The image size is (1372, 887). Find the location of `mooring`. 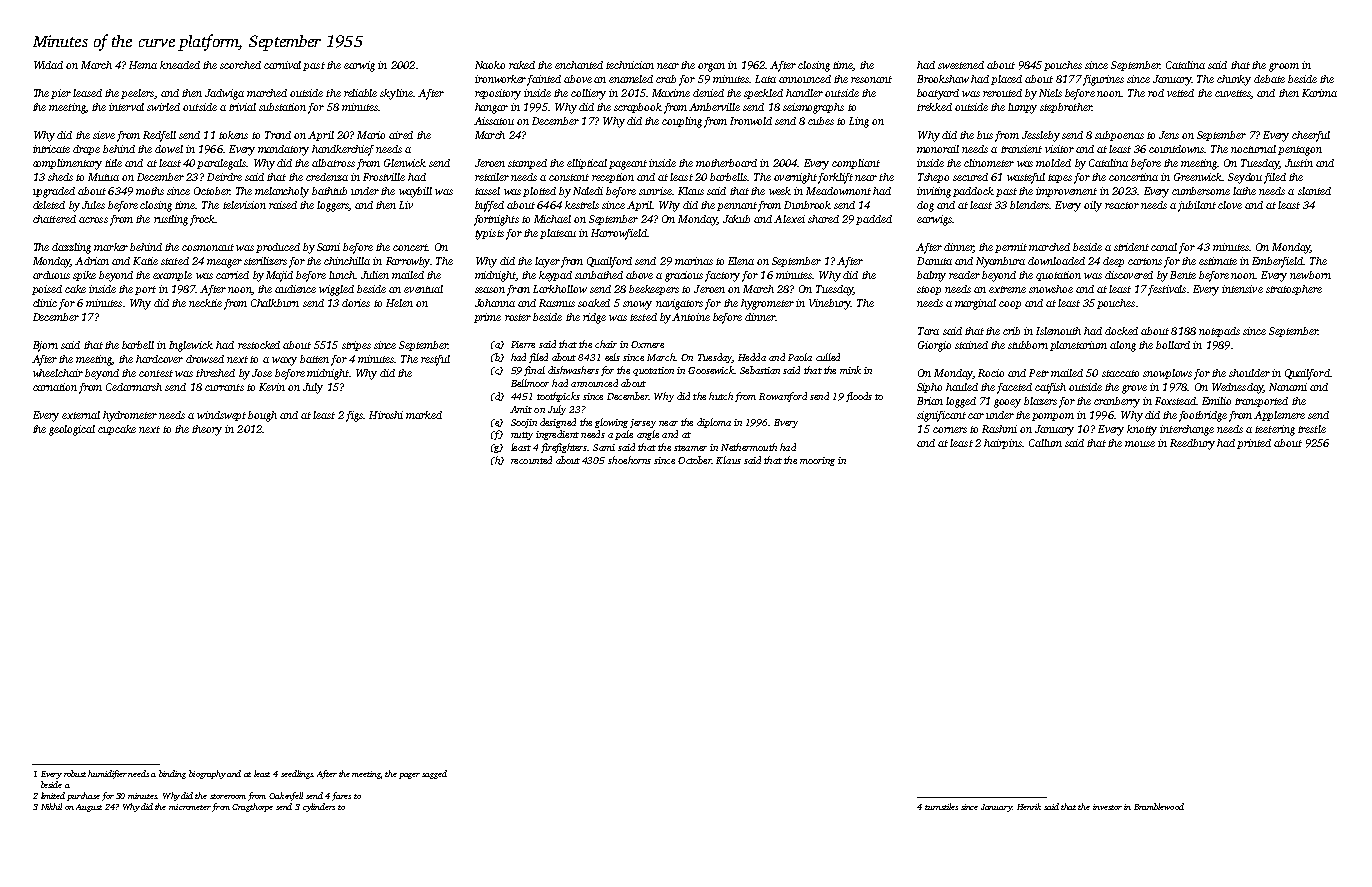

mooring is located at coordinates (817, 461).
